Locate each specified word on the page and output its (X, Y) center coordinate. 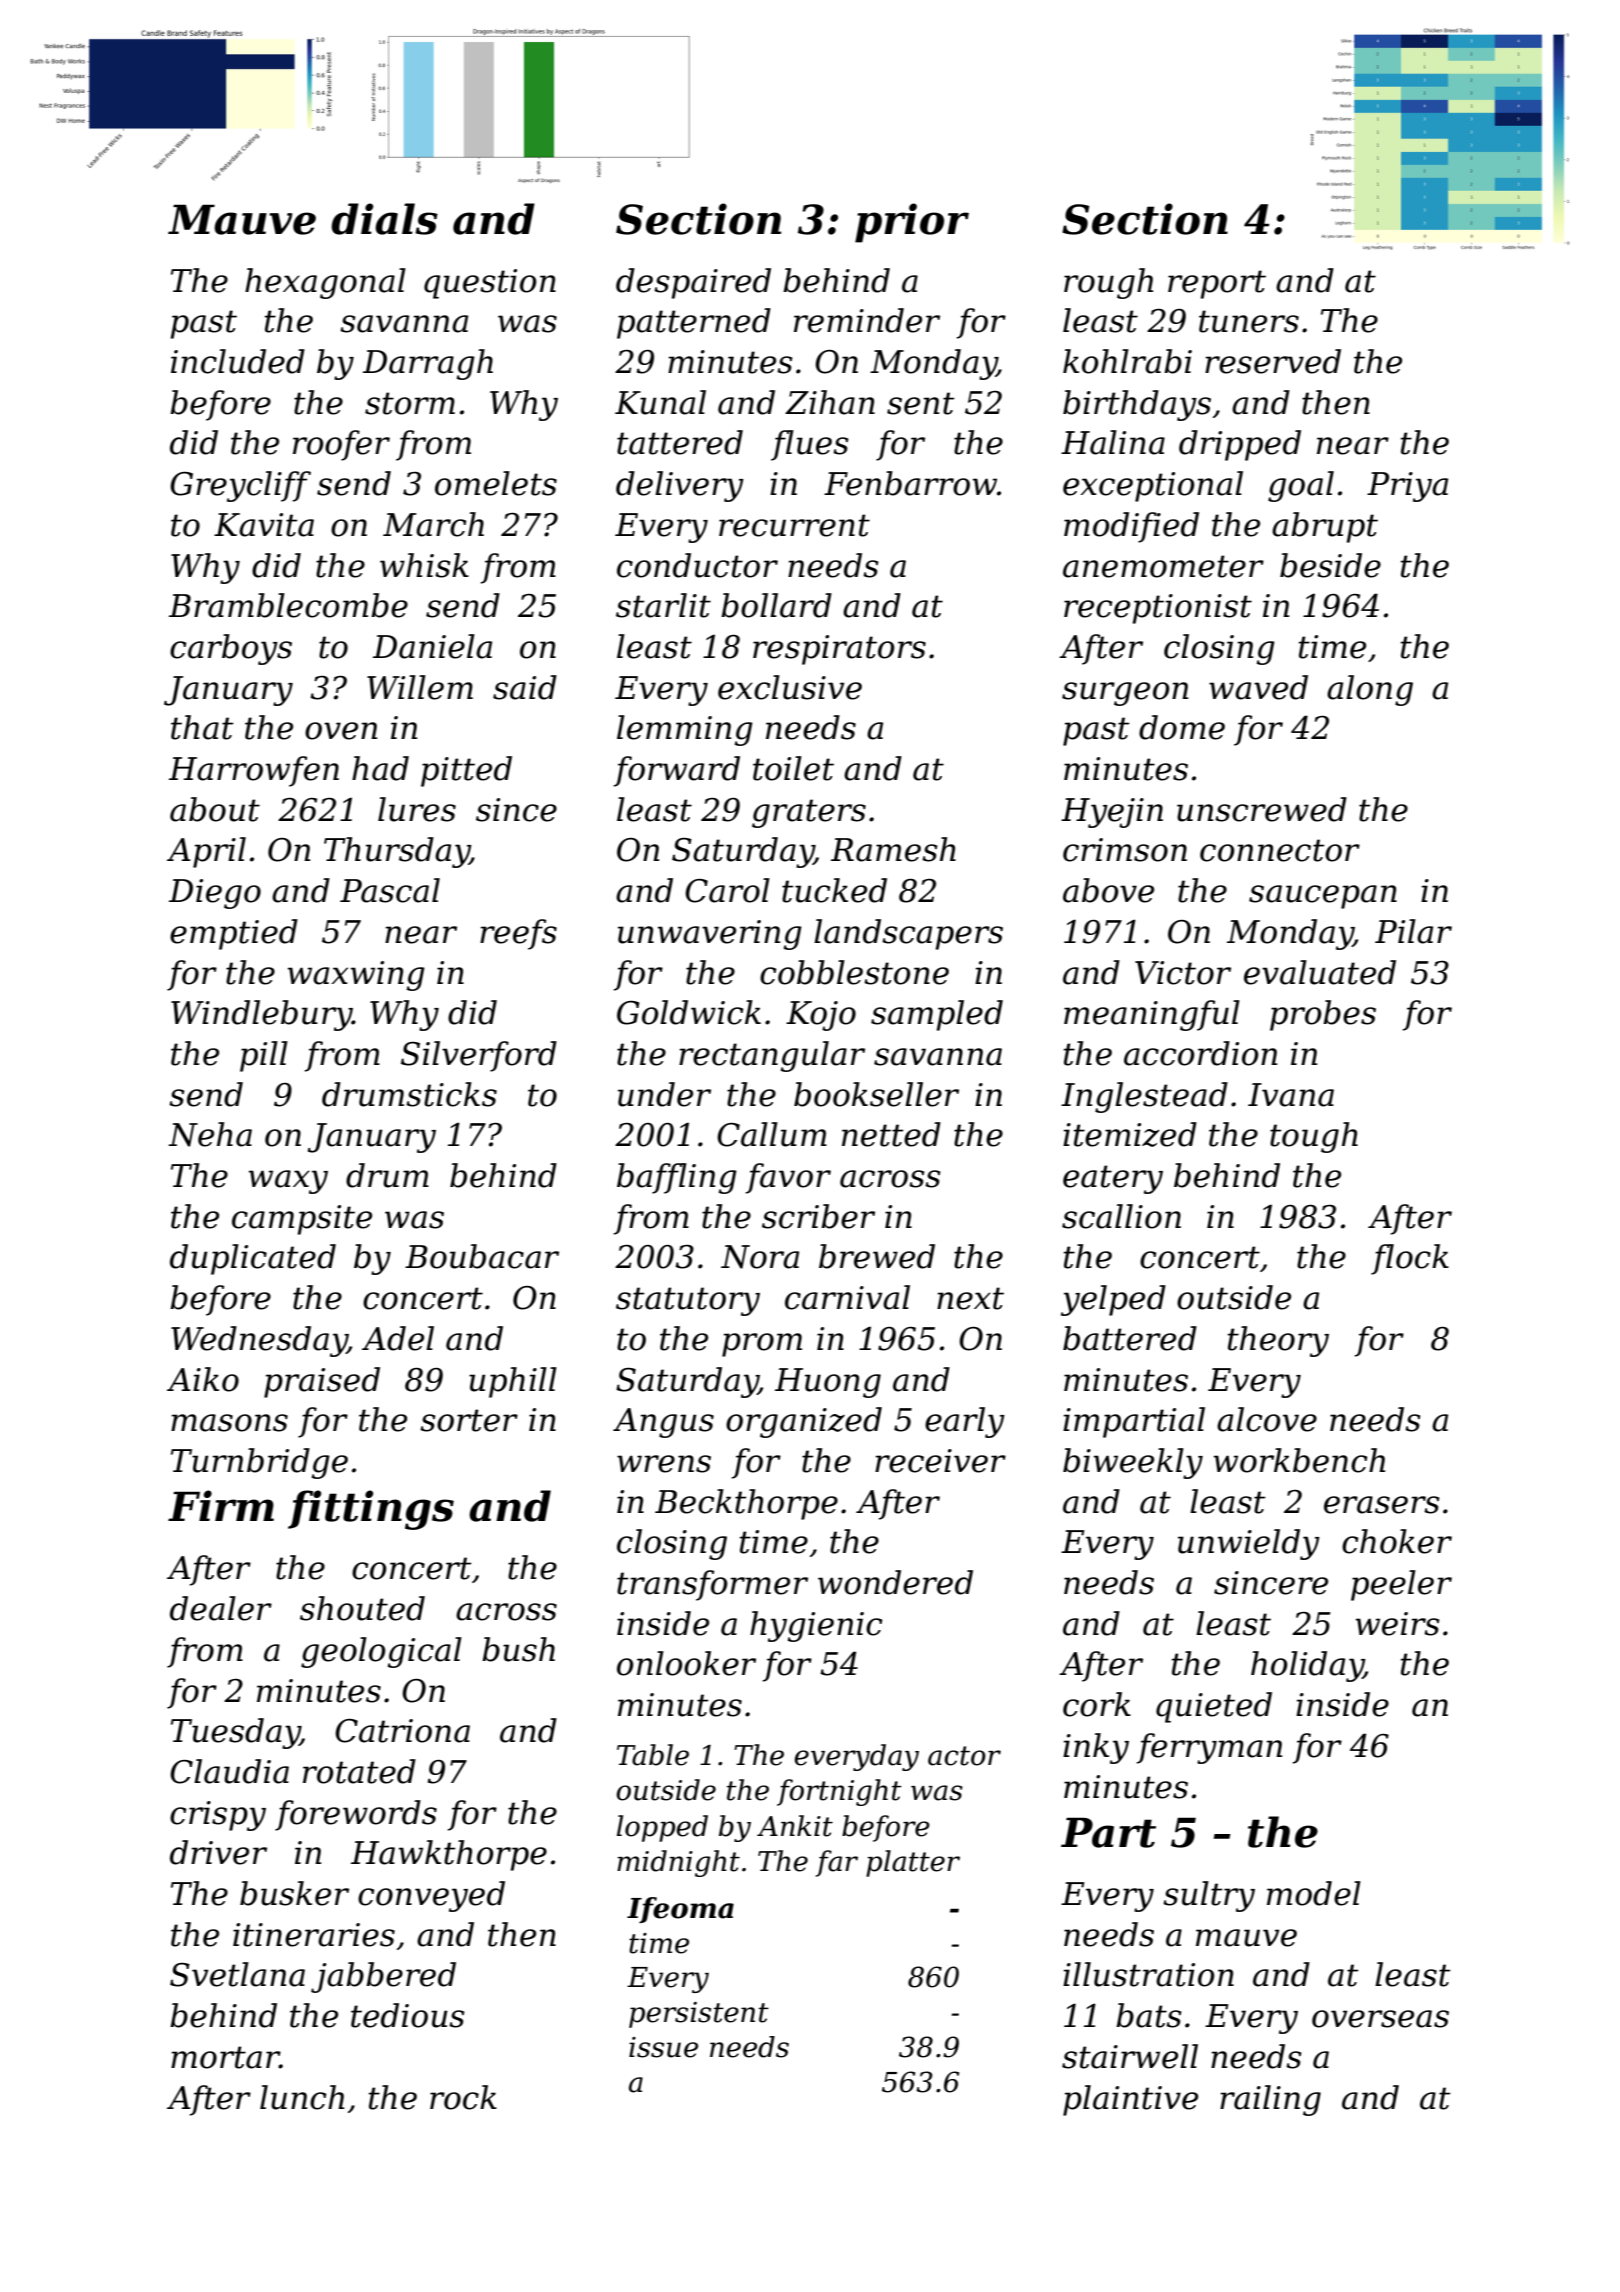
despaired (693, 283)
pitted (466, 771)
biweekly (1133, 1463)
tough (1314, 1137)
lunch (302, 2097)
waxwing (356, 976)
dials (384, 219)
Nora (760, 1257)
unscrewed (1262, 809)
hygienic (816, 1626)
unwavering (710, 935)
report (1217, 284)
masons (229, 1423)
